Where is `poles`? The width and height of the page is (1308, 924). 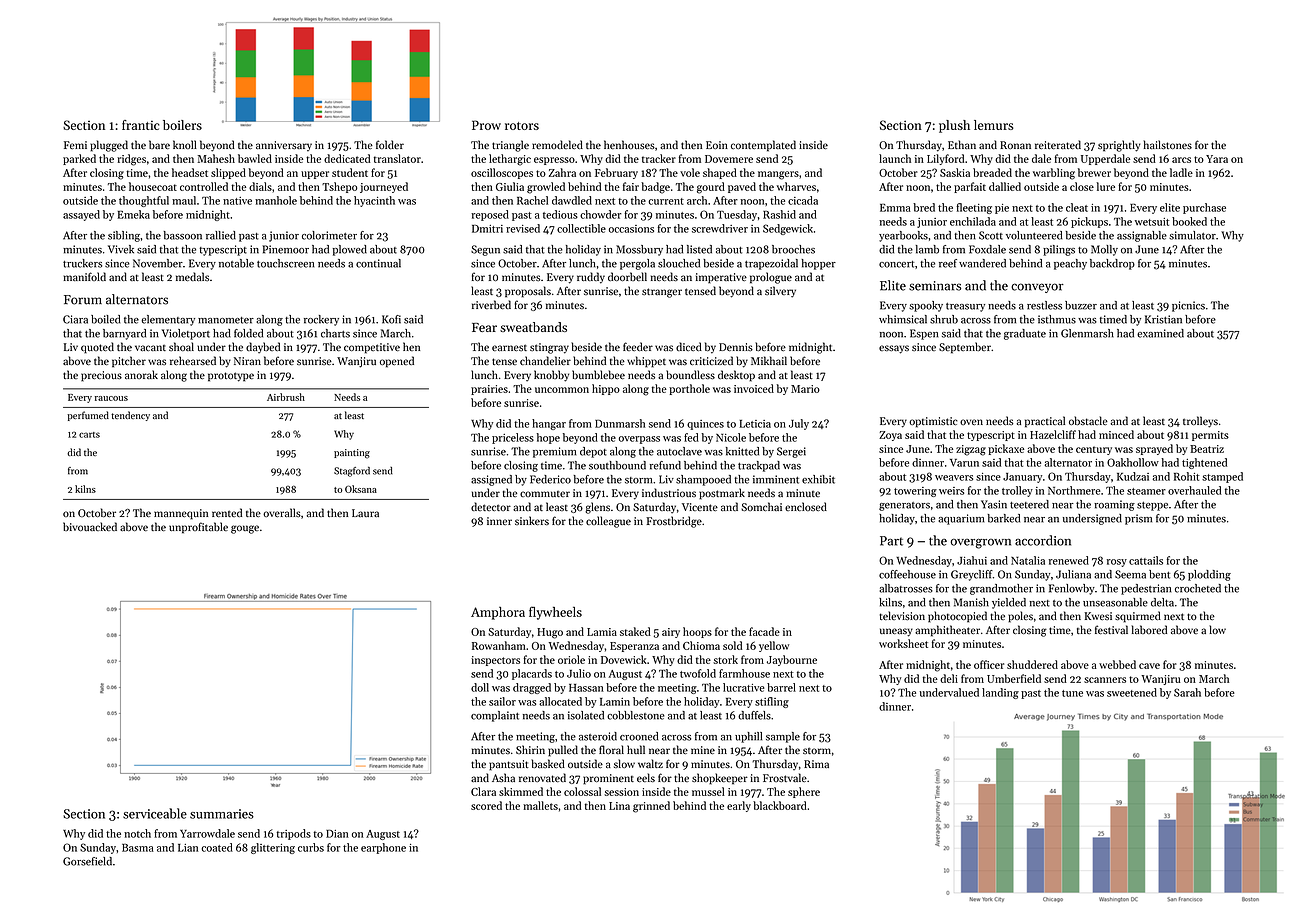
poles is located at coordinates (1020, 617).
